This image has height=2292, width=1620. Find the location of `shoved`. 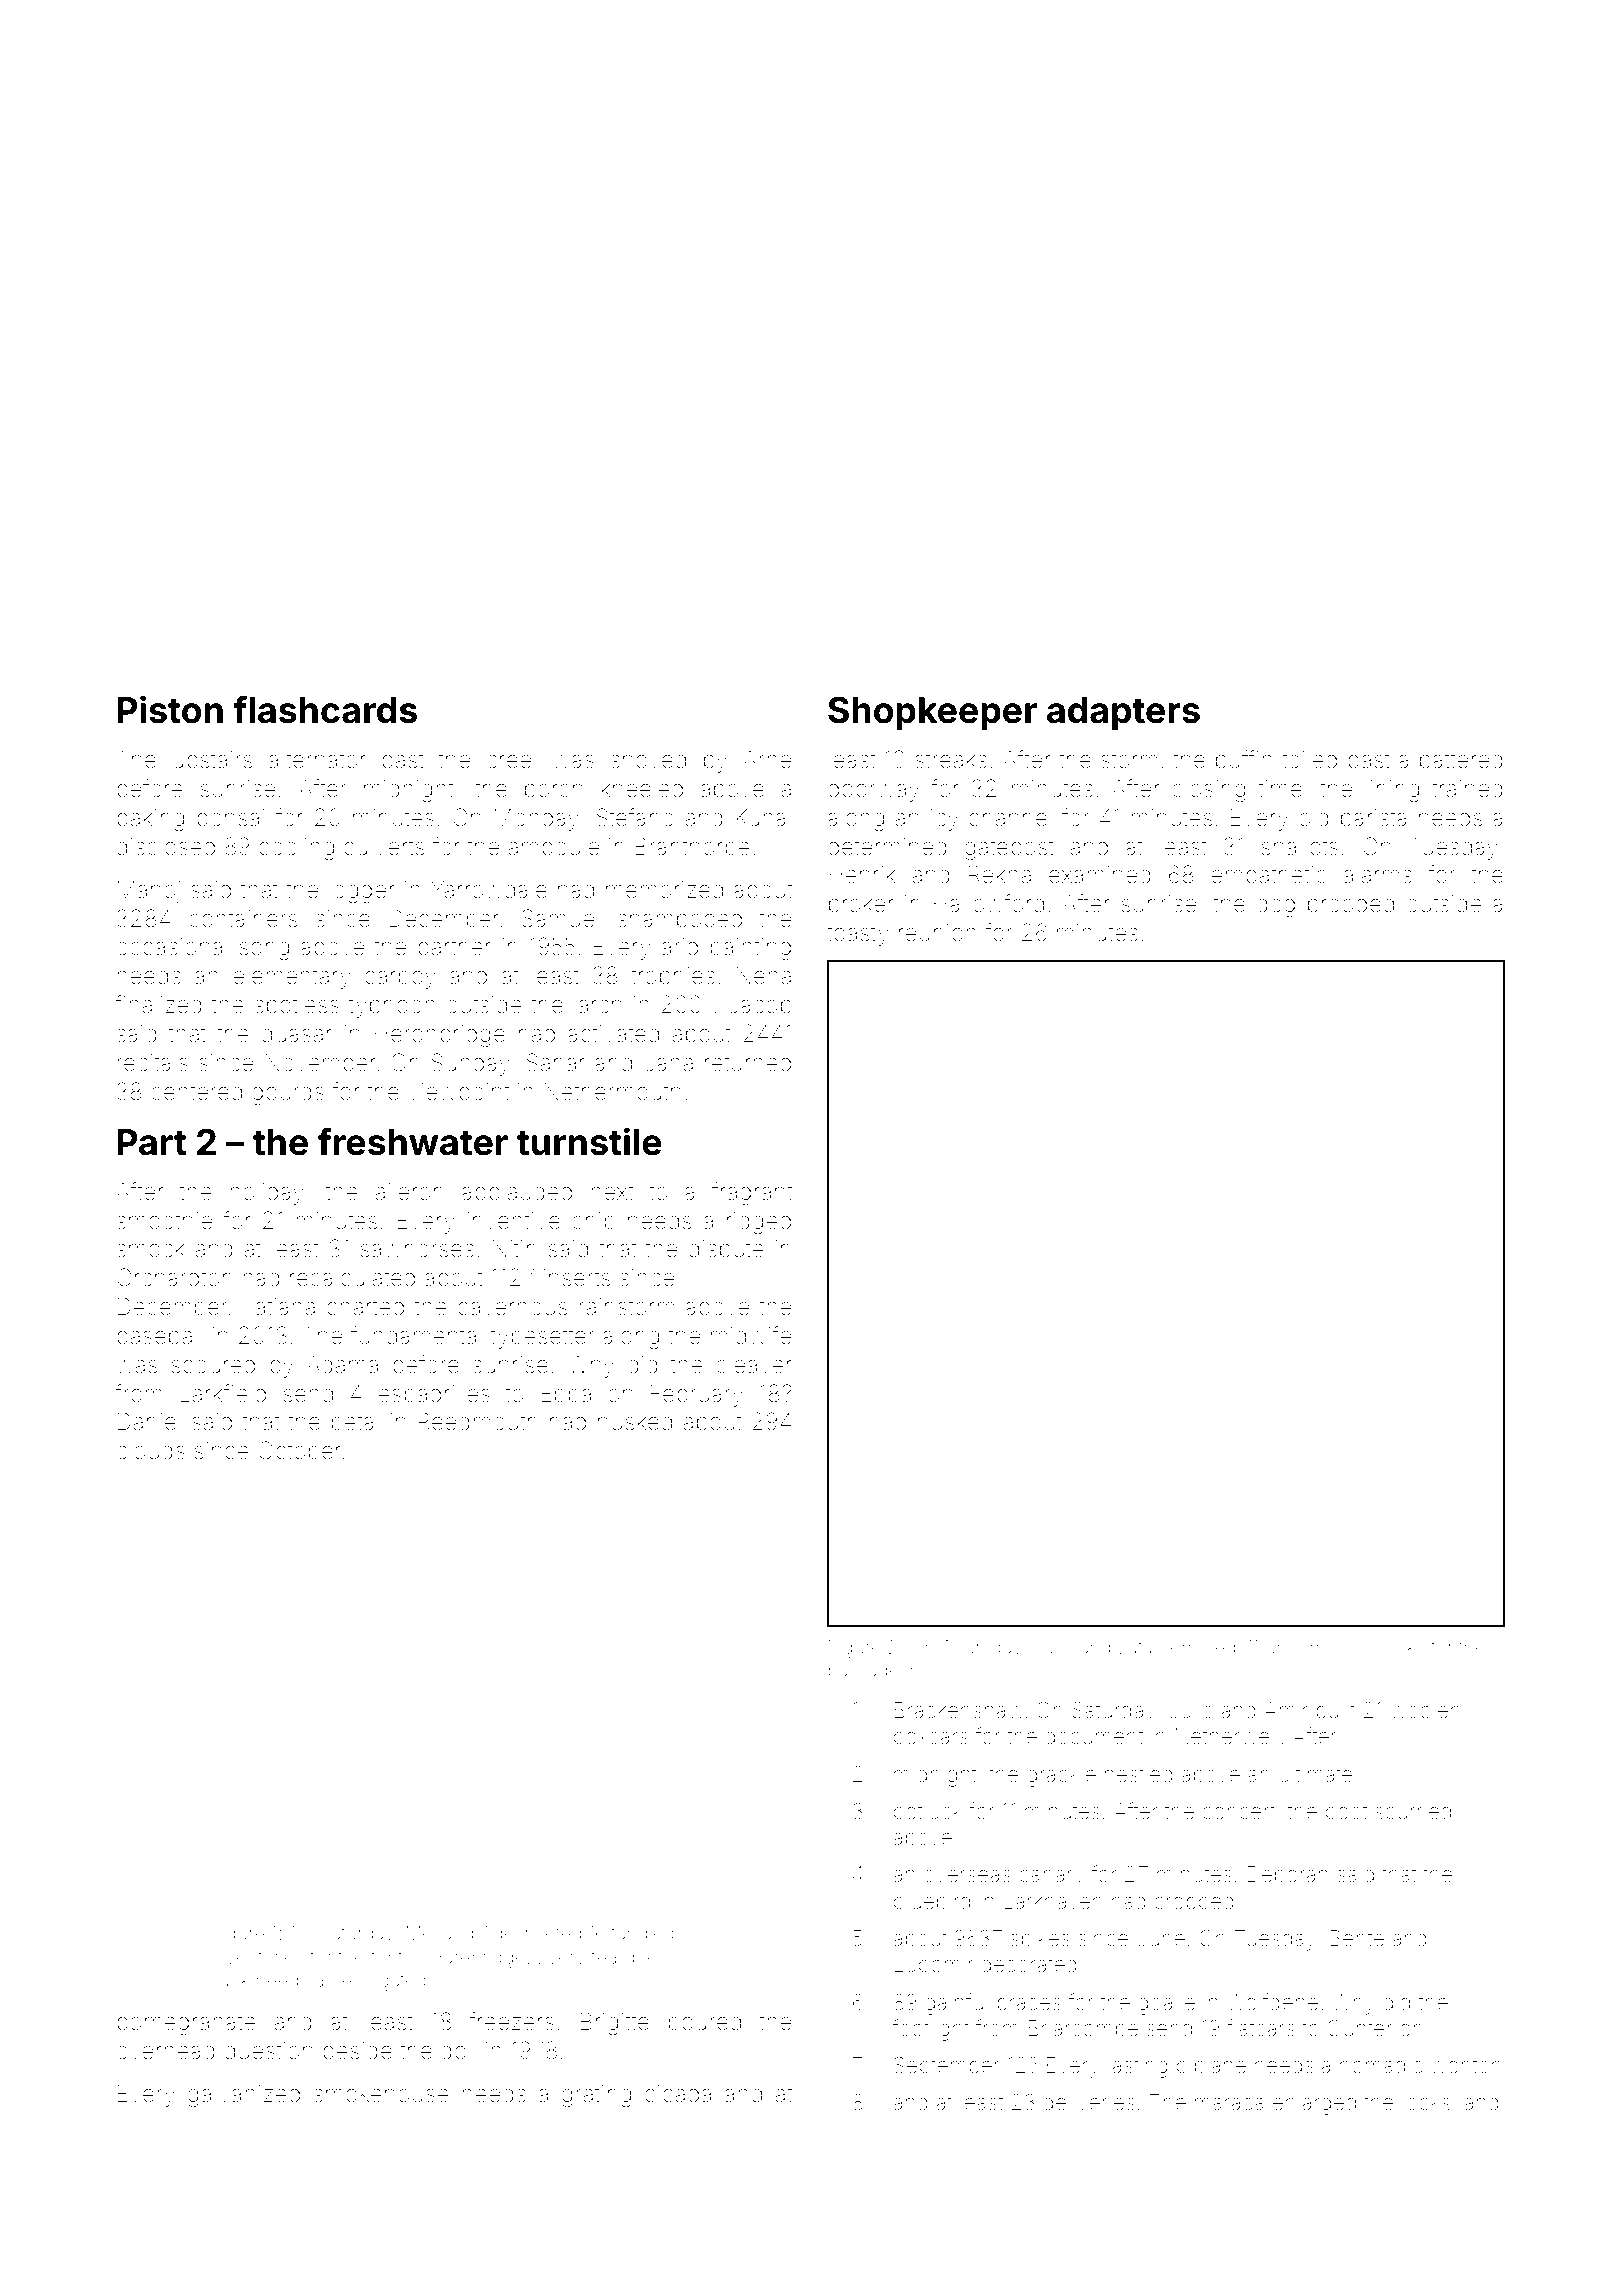

shoved is located at coordinates (648, 760).
